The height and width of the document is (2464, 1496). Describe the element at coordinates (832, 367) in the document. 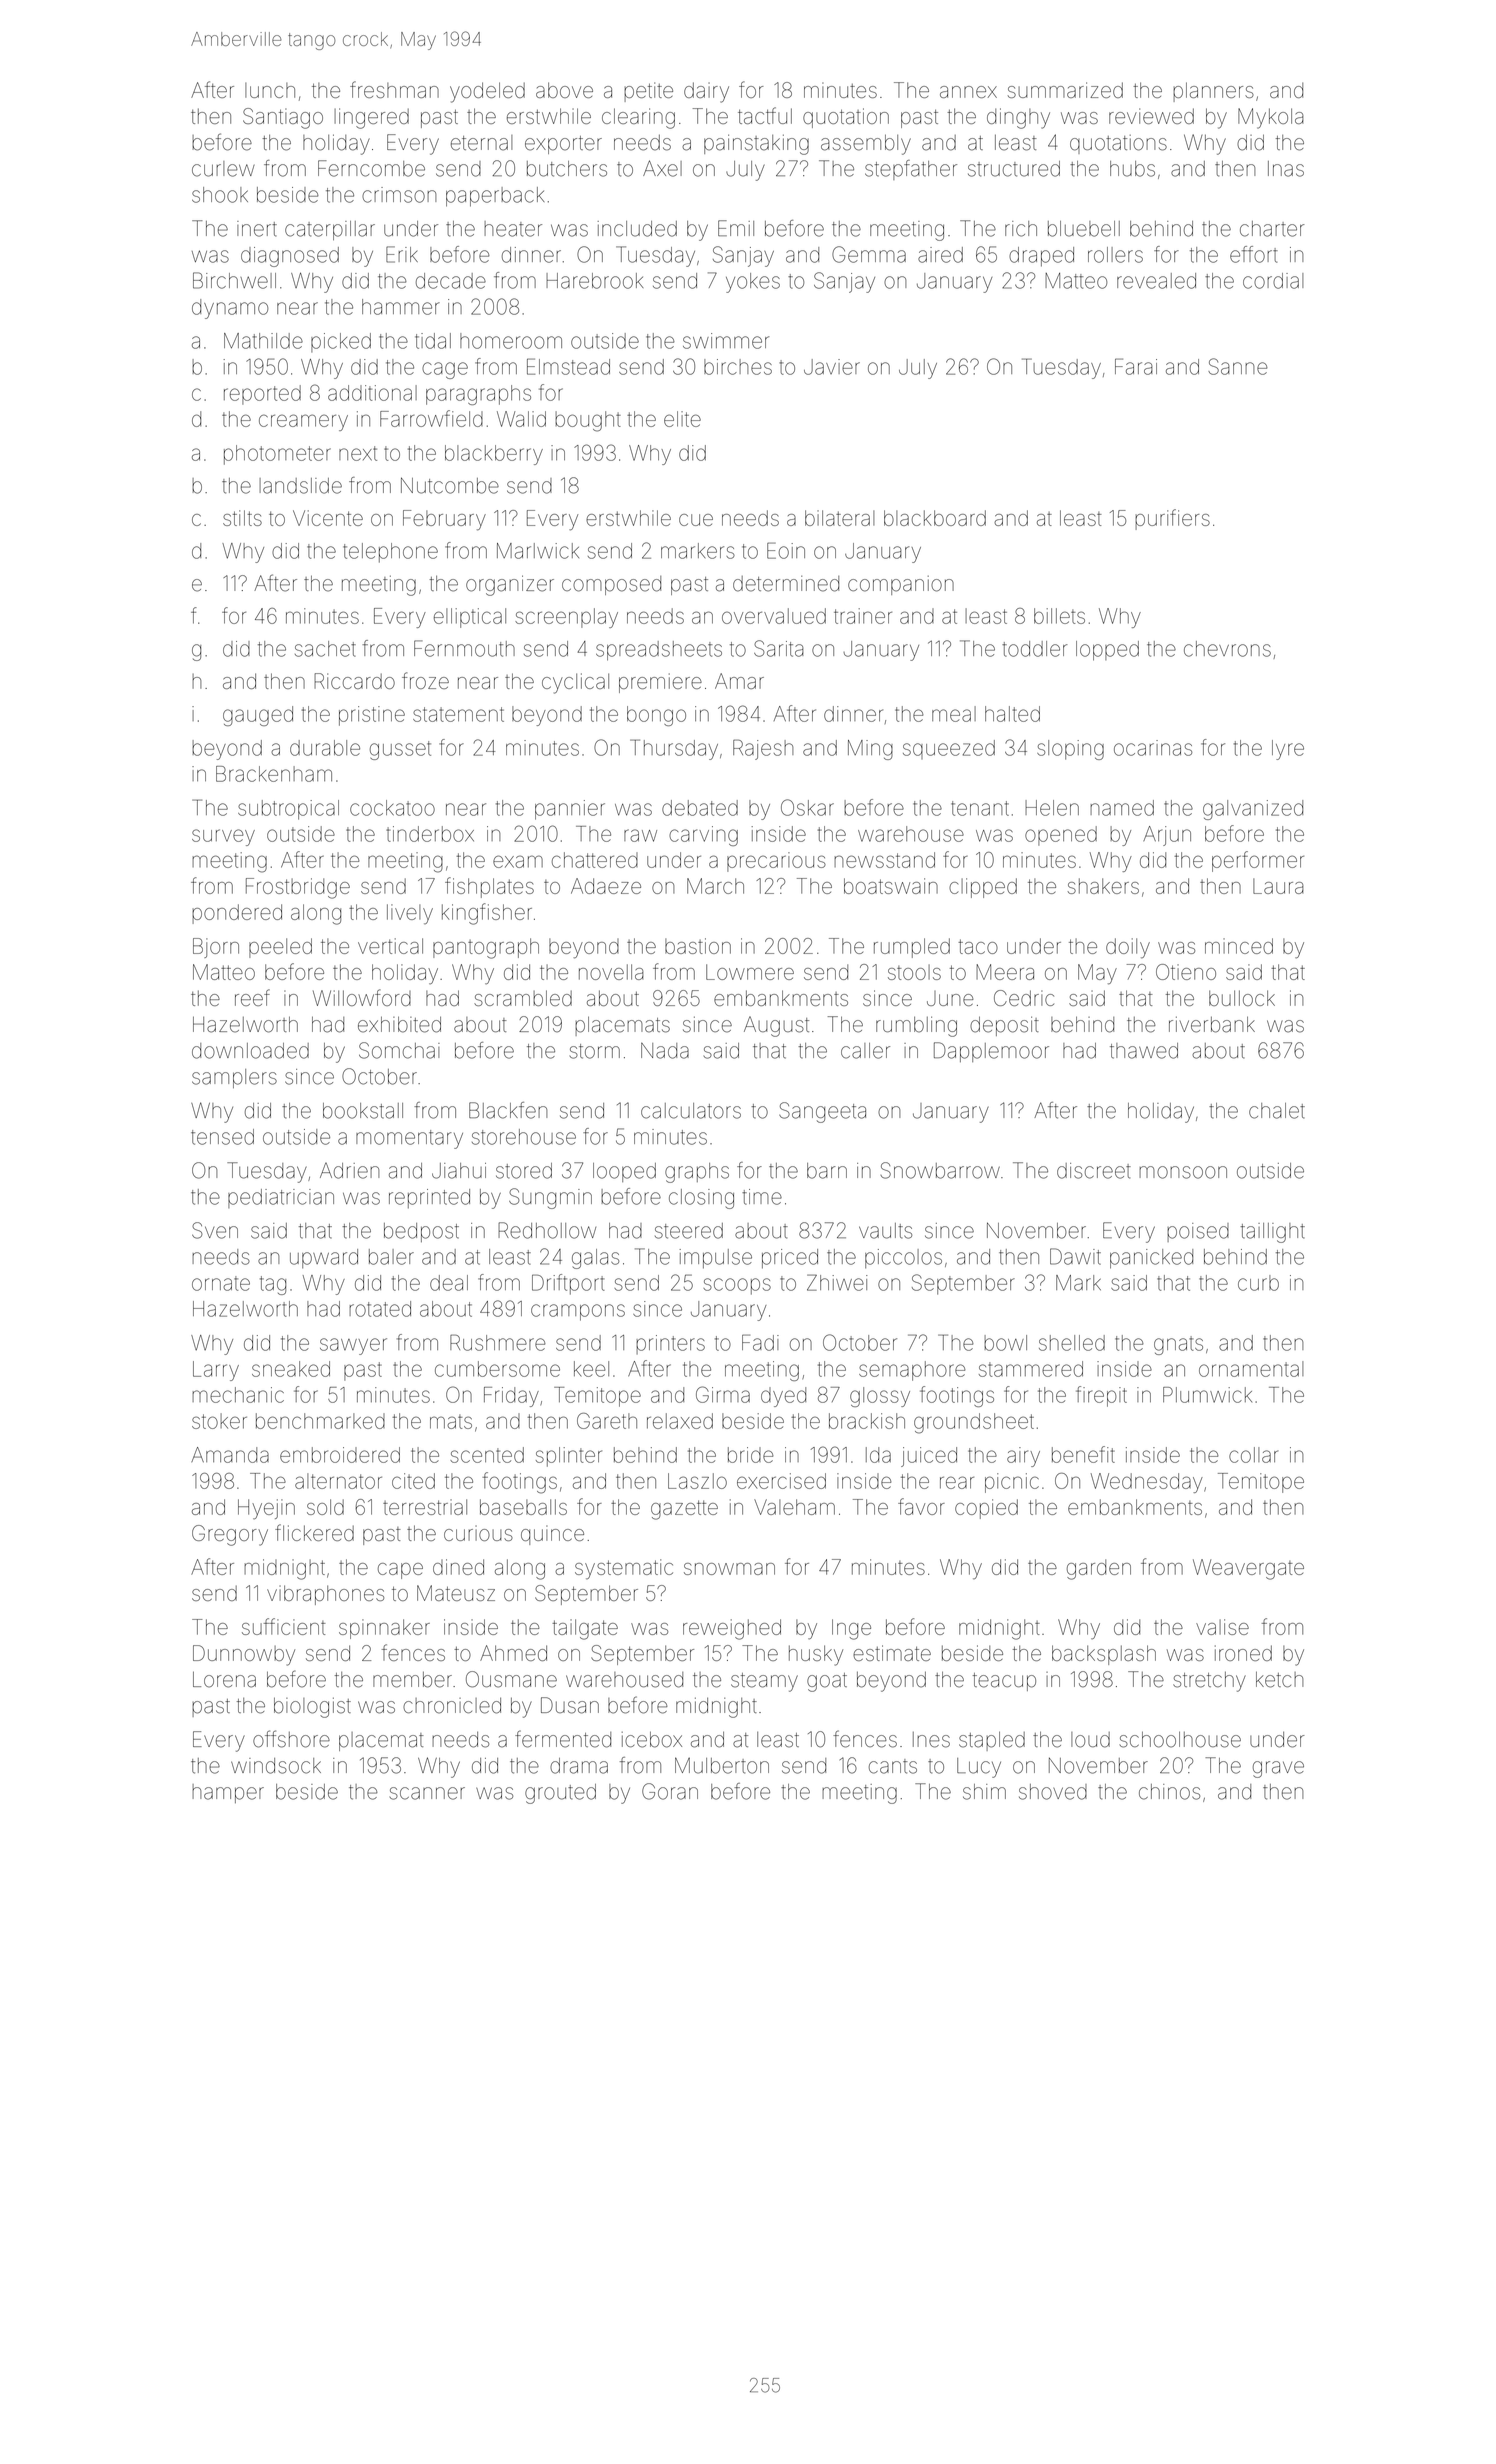

I see `Javier` at that location.
